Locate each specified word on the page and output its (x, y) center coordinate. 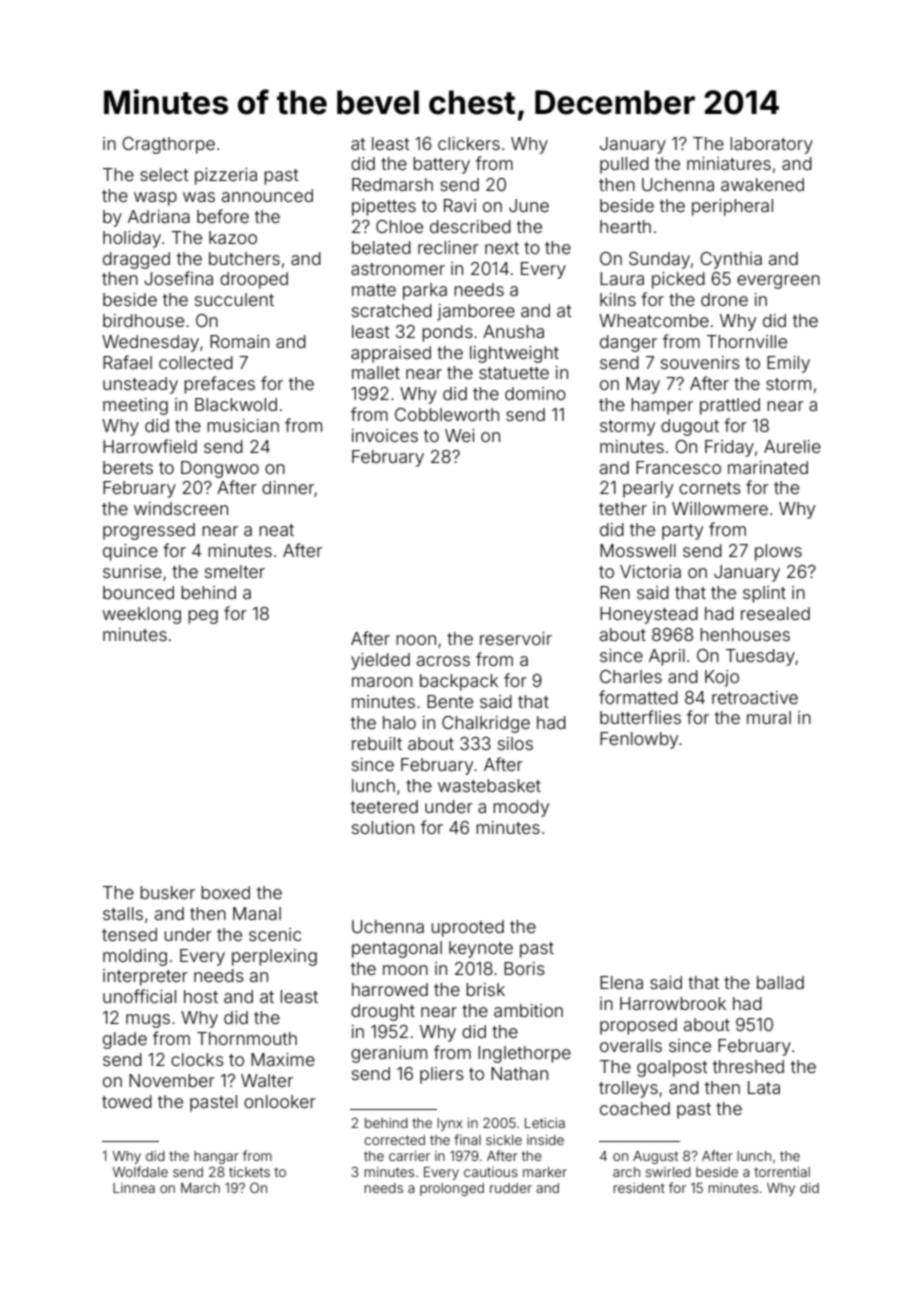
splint (764, 594)
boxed (225, 892)
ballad (780, 982)
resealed (775, 613)
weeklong (142, 615)
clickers (469, 143)
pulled (624, 165)
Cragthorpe (168, 145)
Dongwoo (220, 469)
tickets (249, 1172)
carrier (409, 1156)
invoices (385, 435)
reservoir (516, 638)
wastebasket (489, 785)
